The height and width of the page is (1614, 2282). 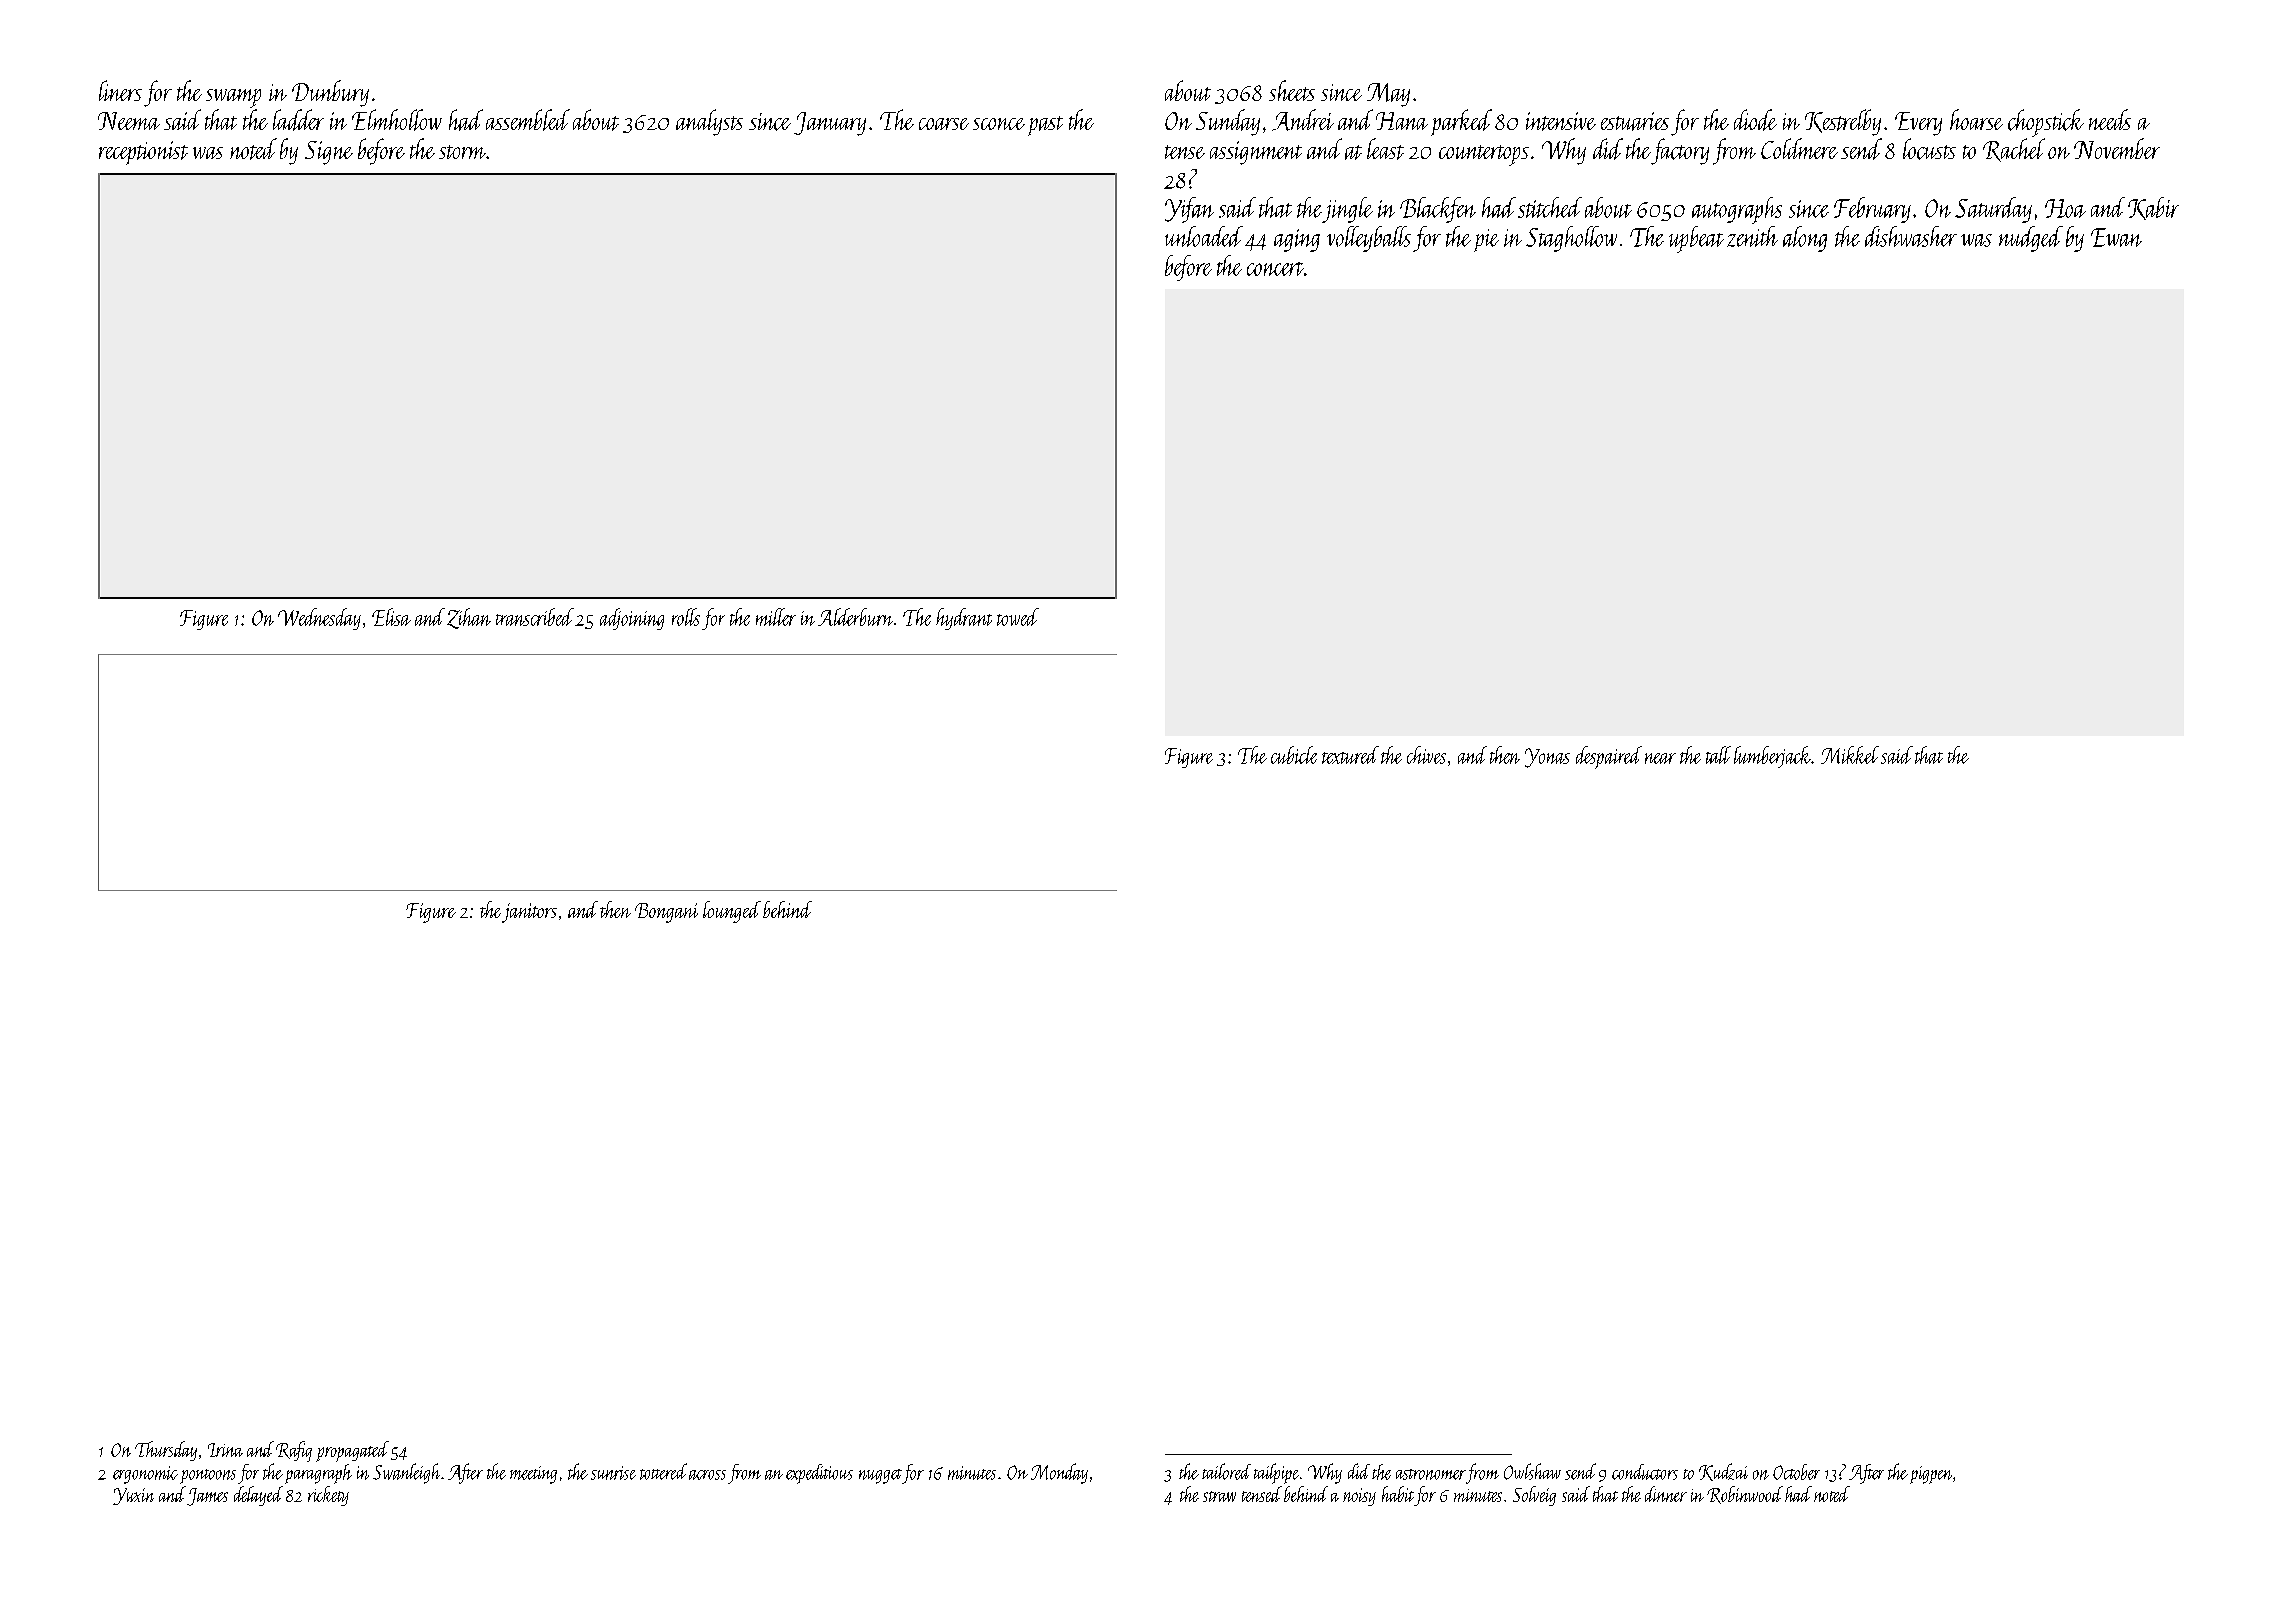 I want to click on Bongani, so click(x=666, y=913).
